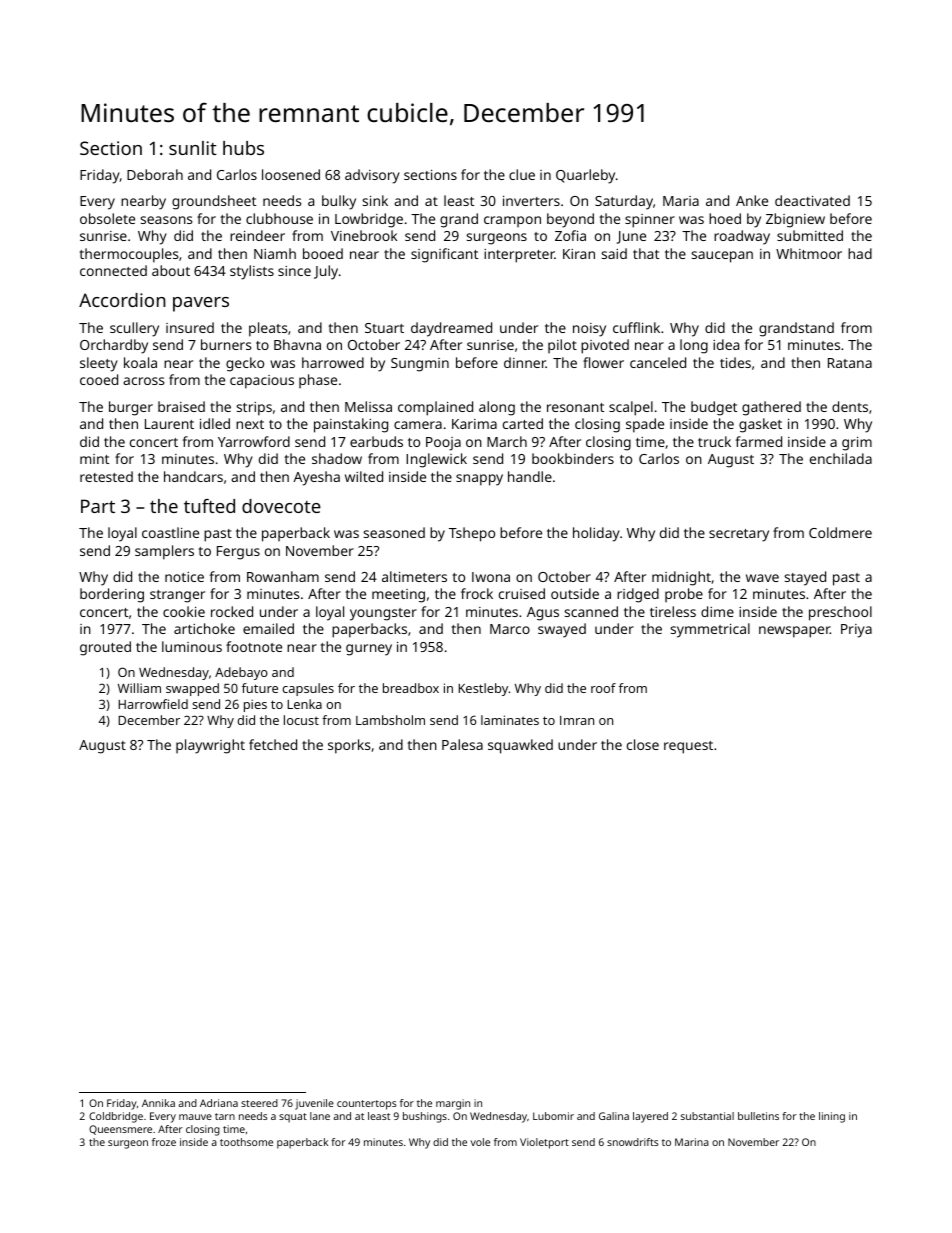  What do you see at coordinates (192, 646) in the image?
I see `luminous` at bounding box center [192, 646].
